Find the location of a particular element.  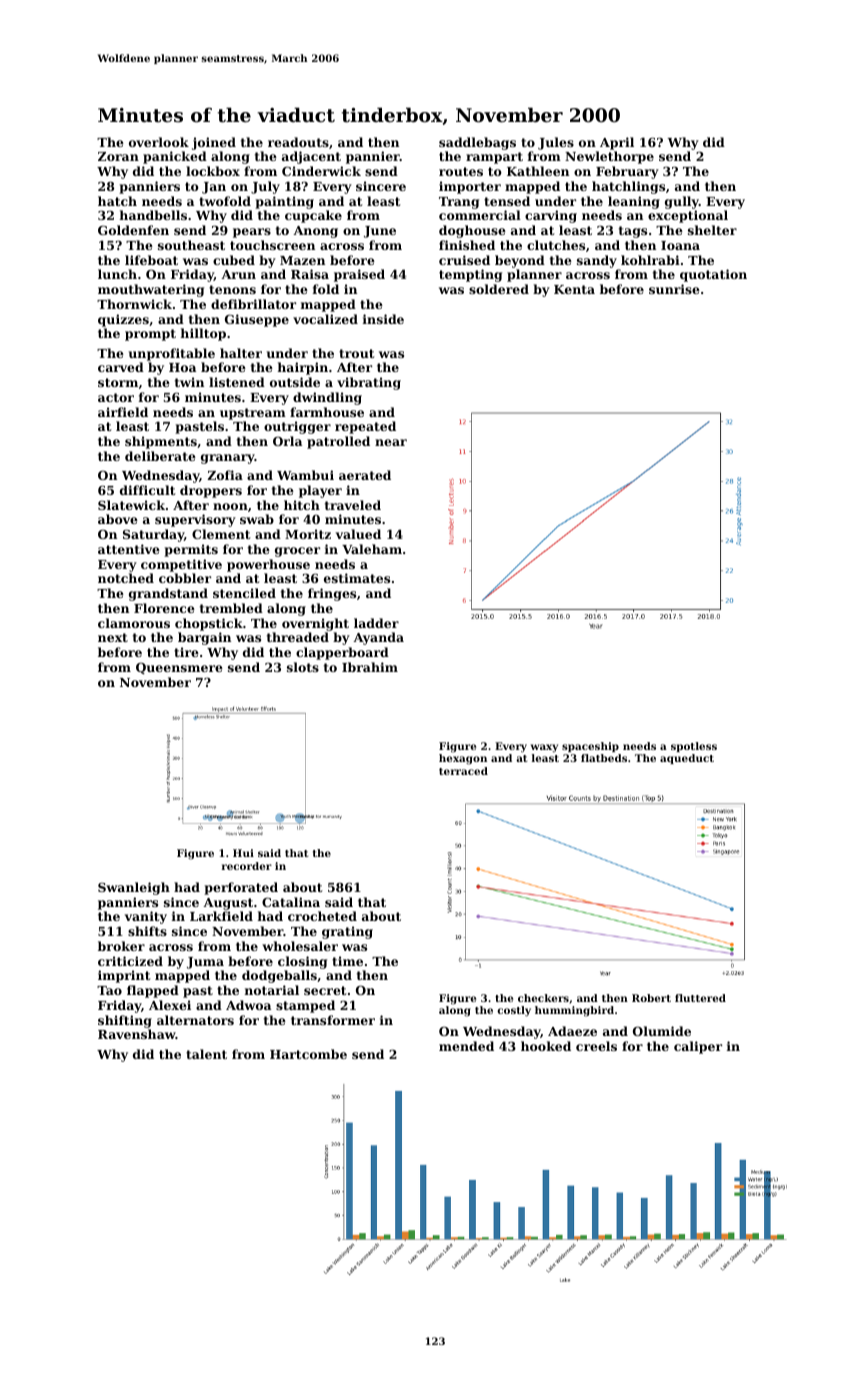

hexagon is located at coordinates (463, 759).
